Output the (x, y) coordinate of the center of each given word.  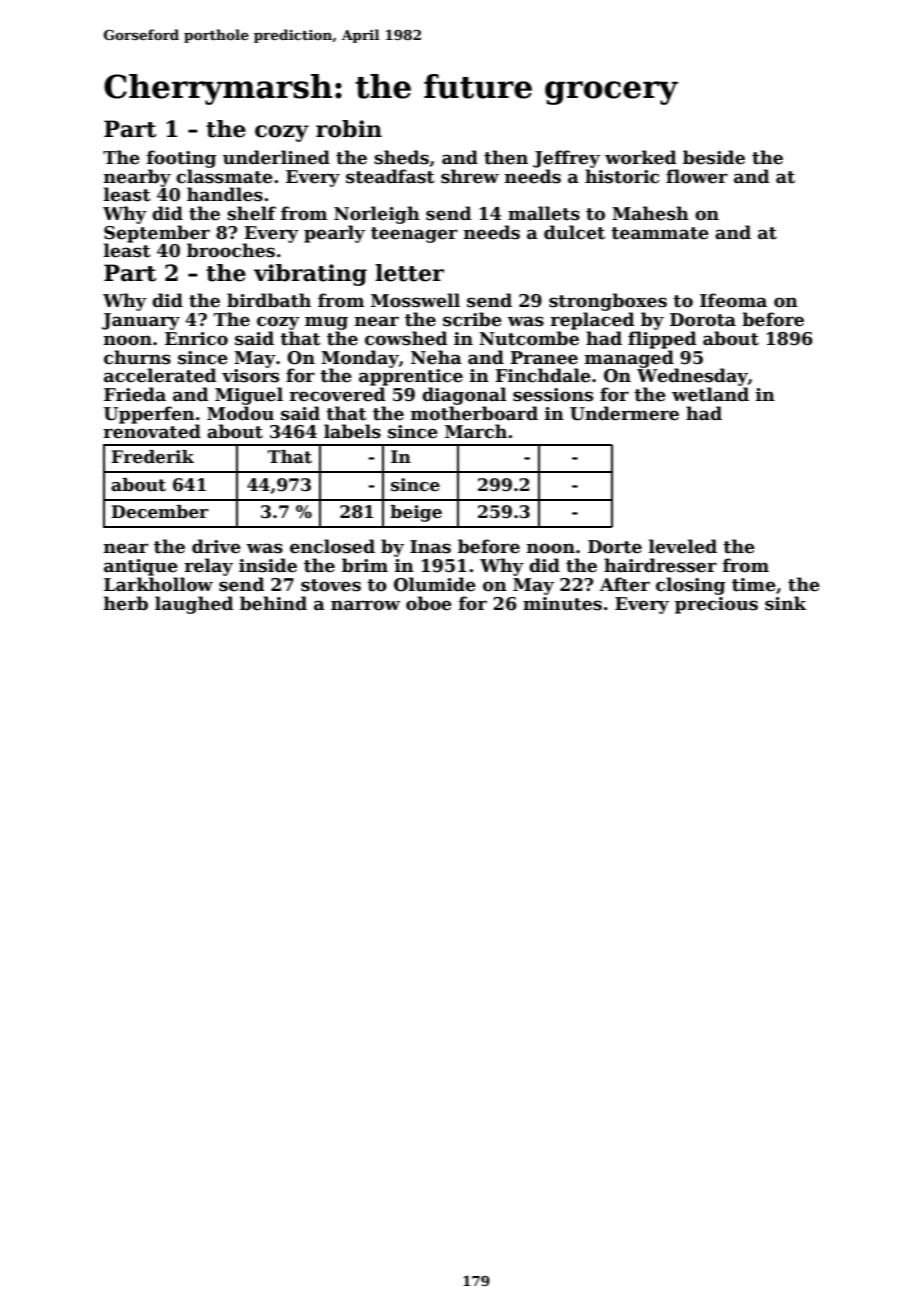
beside (714, 157)
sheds (401, 157)
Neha (436, 357)
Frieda (135, 394)
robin (349, 129)
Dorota (703, 320)
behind (273, 603)
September (157, 234)
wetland (710, 394)
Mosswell (415, 300)
